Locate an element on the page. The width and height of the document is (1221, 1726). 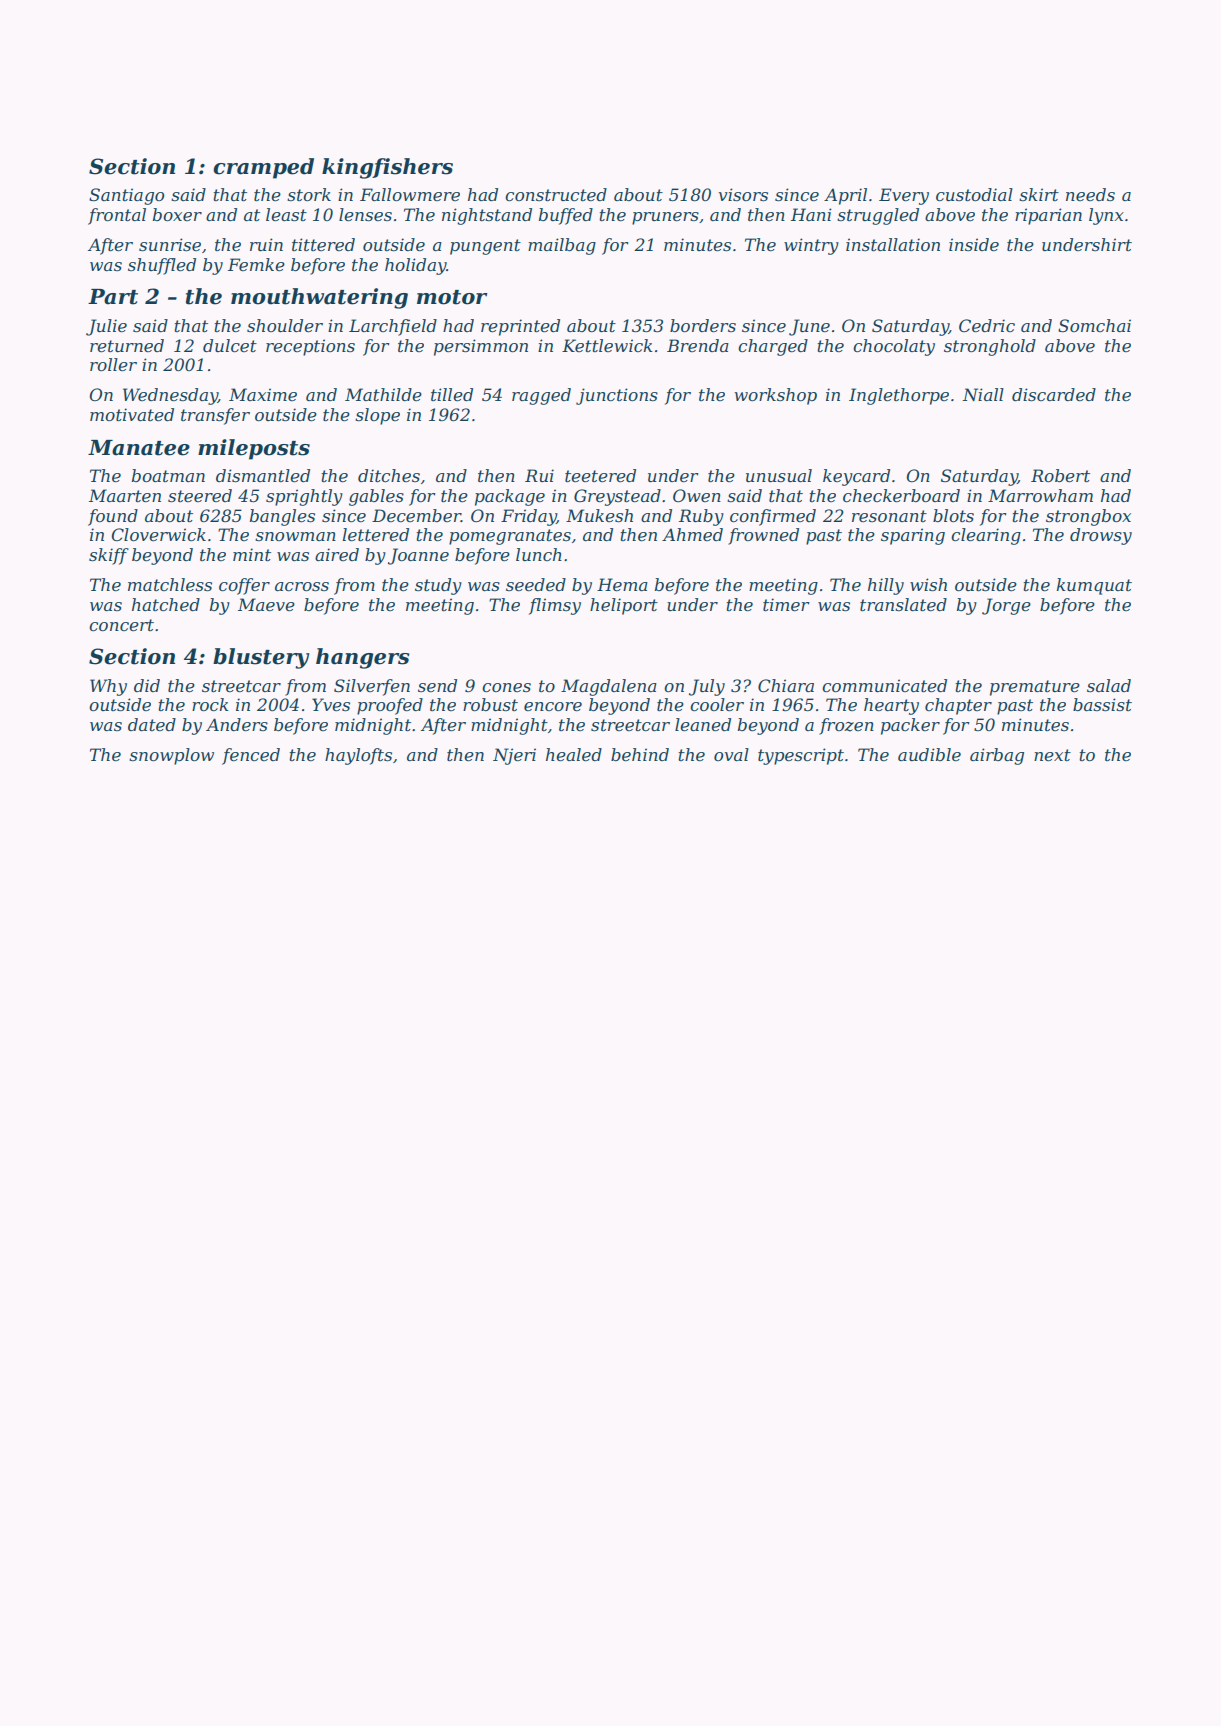
mileposts is located at coordinates (254, 449).
